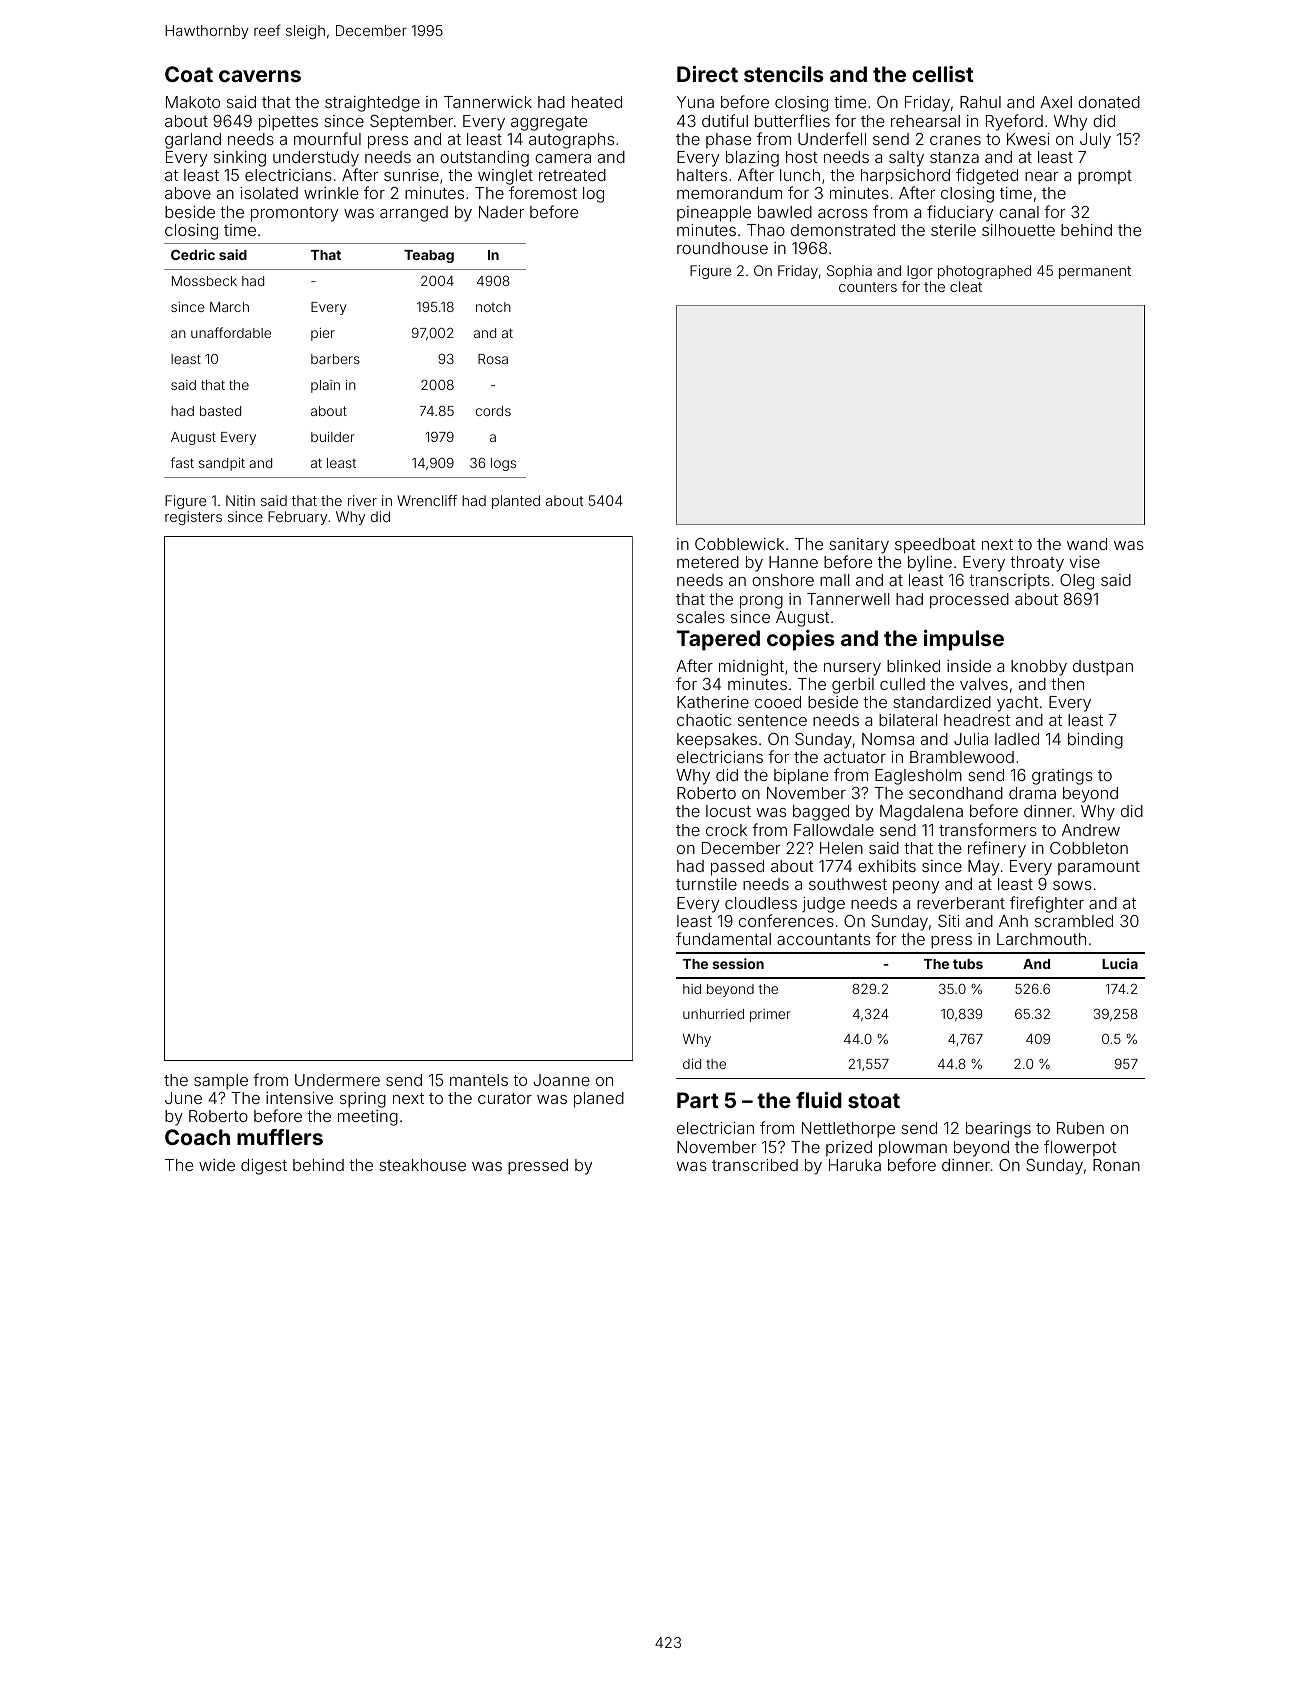  I want to click on digest, so click(264, 1167).
